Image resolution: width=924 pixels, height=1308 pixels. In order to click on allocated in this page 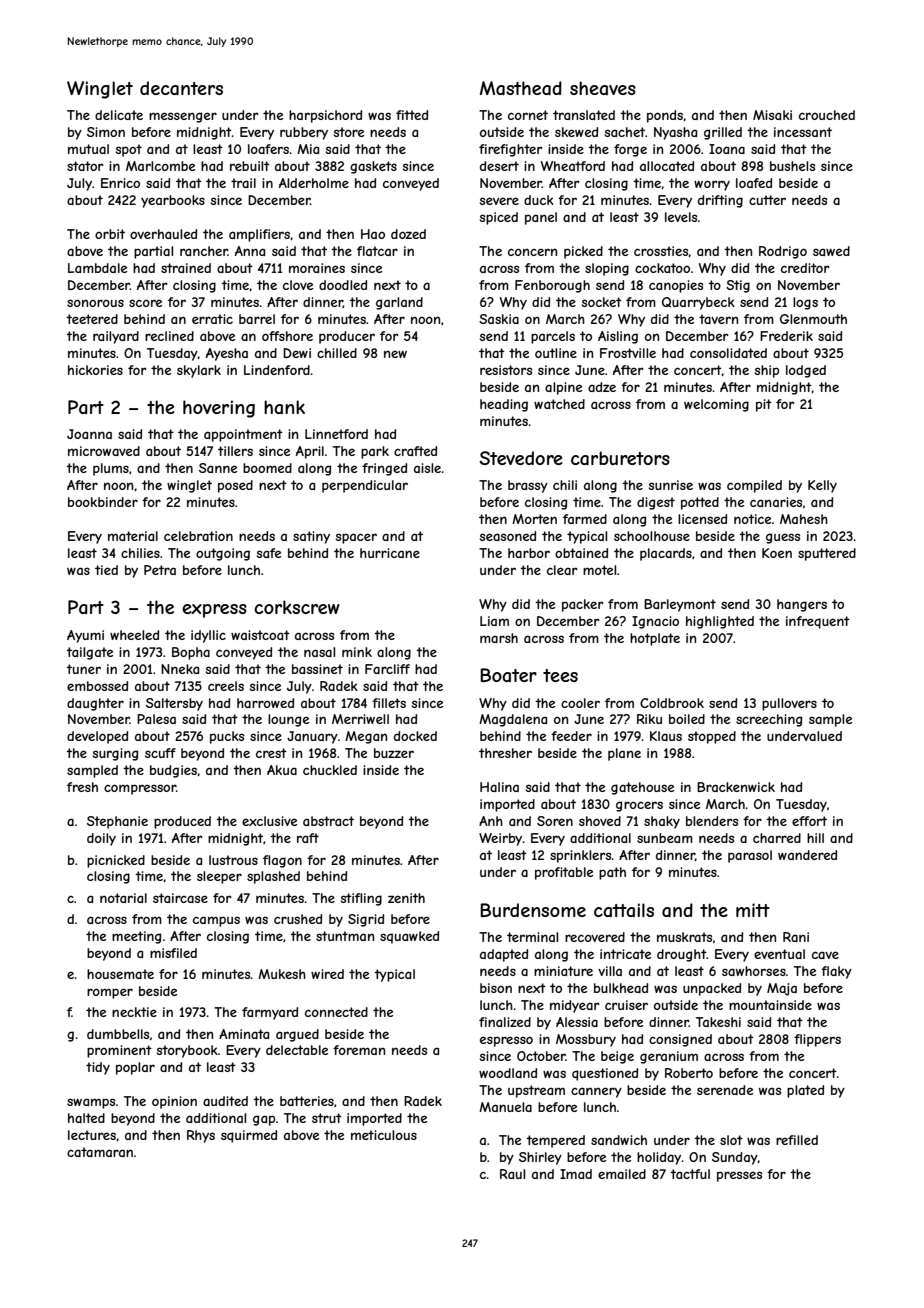, I will do `click(667, 166)`.
